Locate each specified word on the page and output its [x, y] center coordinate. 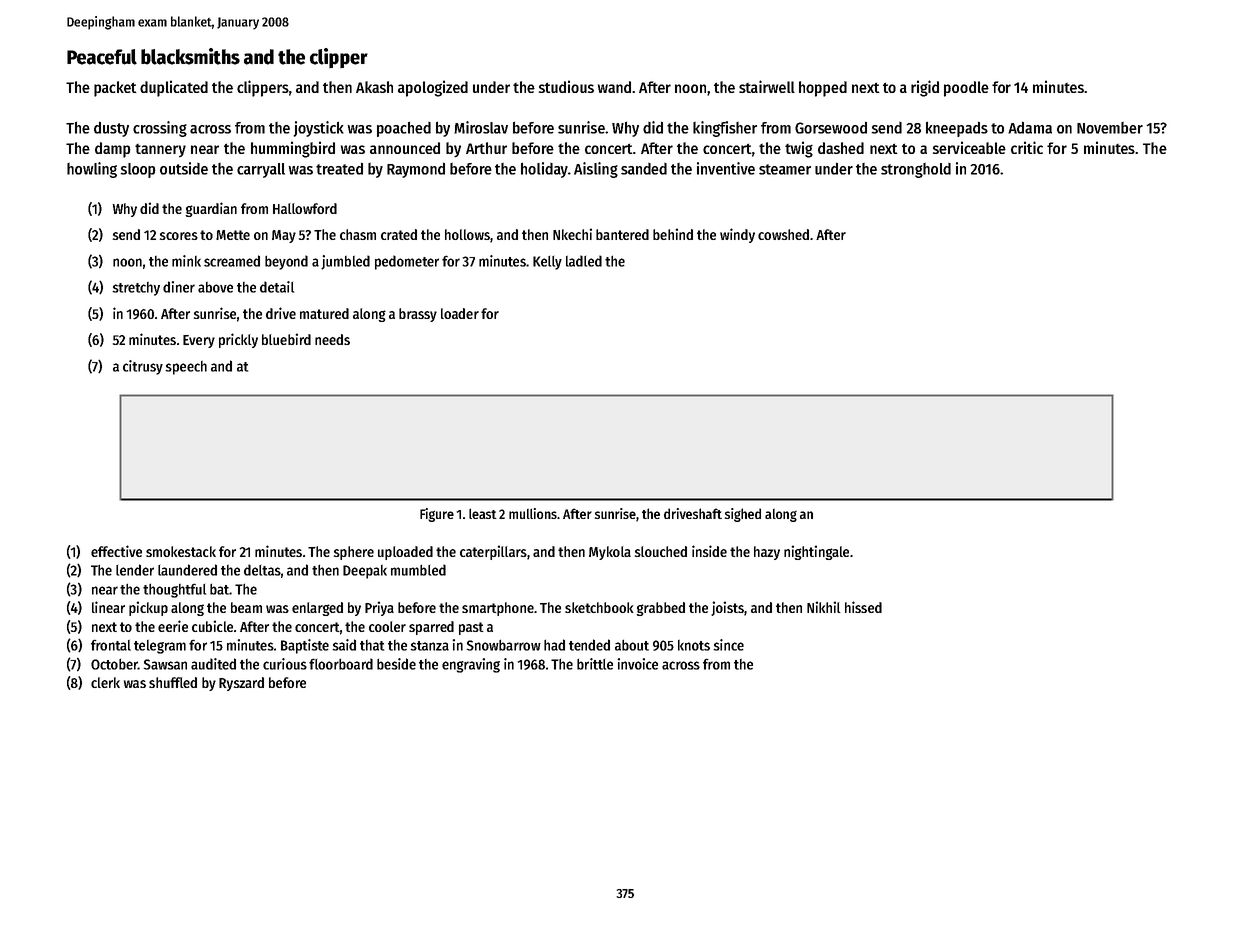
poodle [966, 89]
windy [737, 235]
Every [199, 341]
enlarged [317, 609]
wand [614, 87]
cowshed [783, 234]
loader [460, 313]
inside [709, 551]
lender [135, 570]
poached [404, 129]
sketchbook [599, 607]
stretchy [136, 289]
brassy [418, 315]
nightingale [816, 552]
